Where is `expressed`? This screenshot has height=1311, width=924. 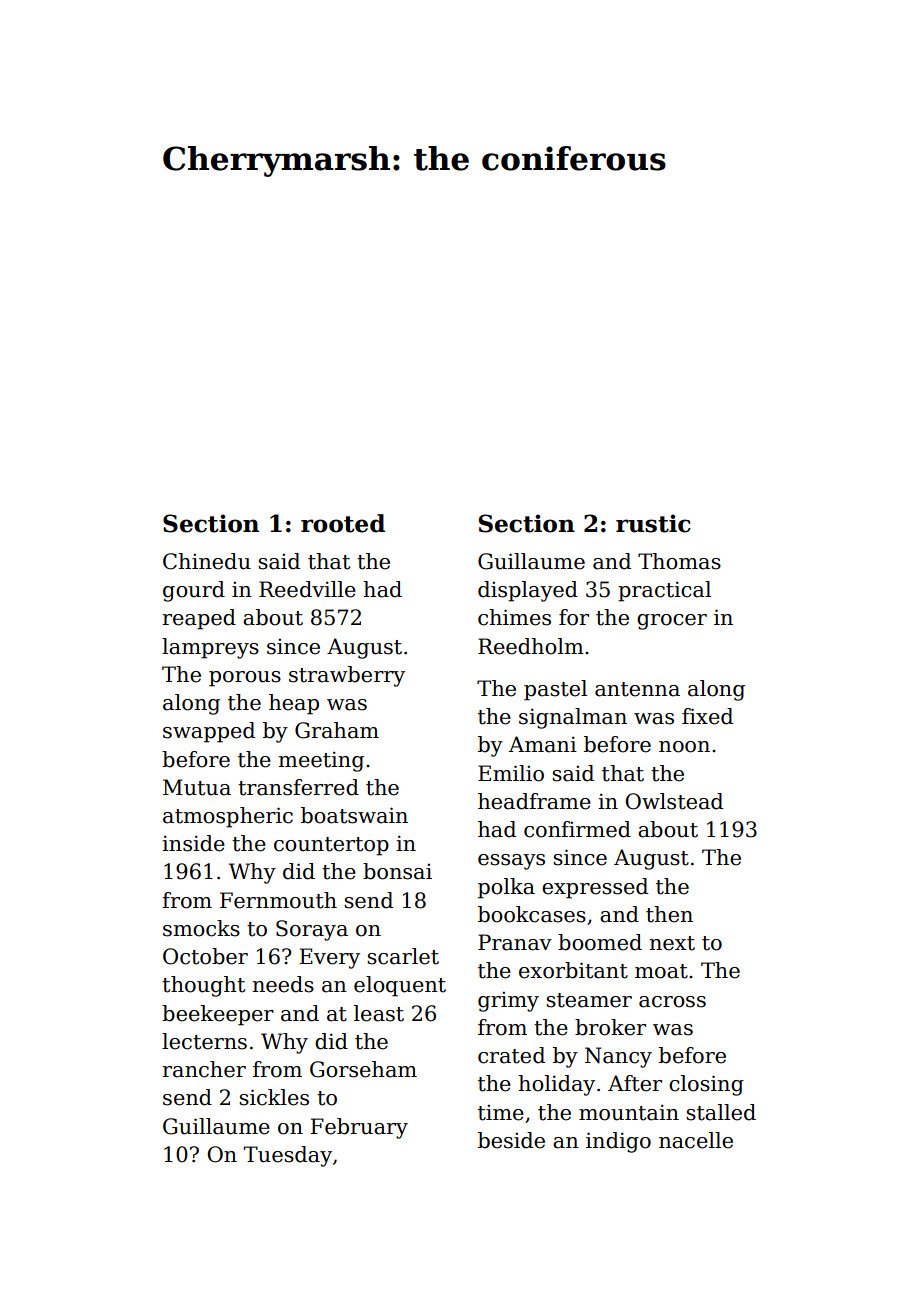
expressed is located at coordinates (595, 888).
